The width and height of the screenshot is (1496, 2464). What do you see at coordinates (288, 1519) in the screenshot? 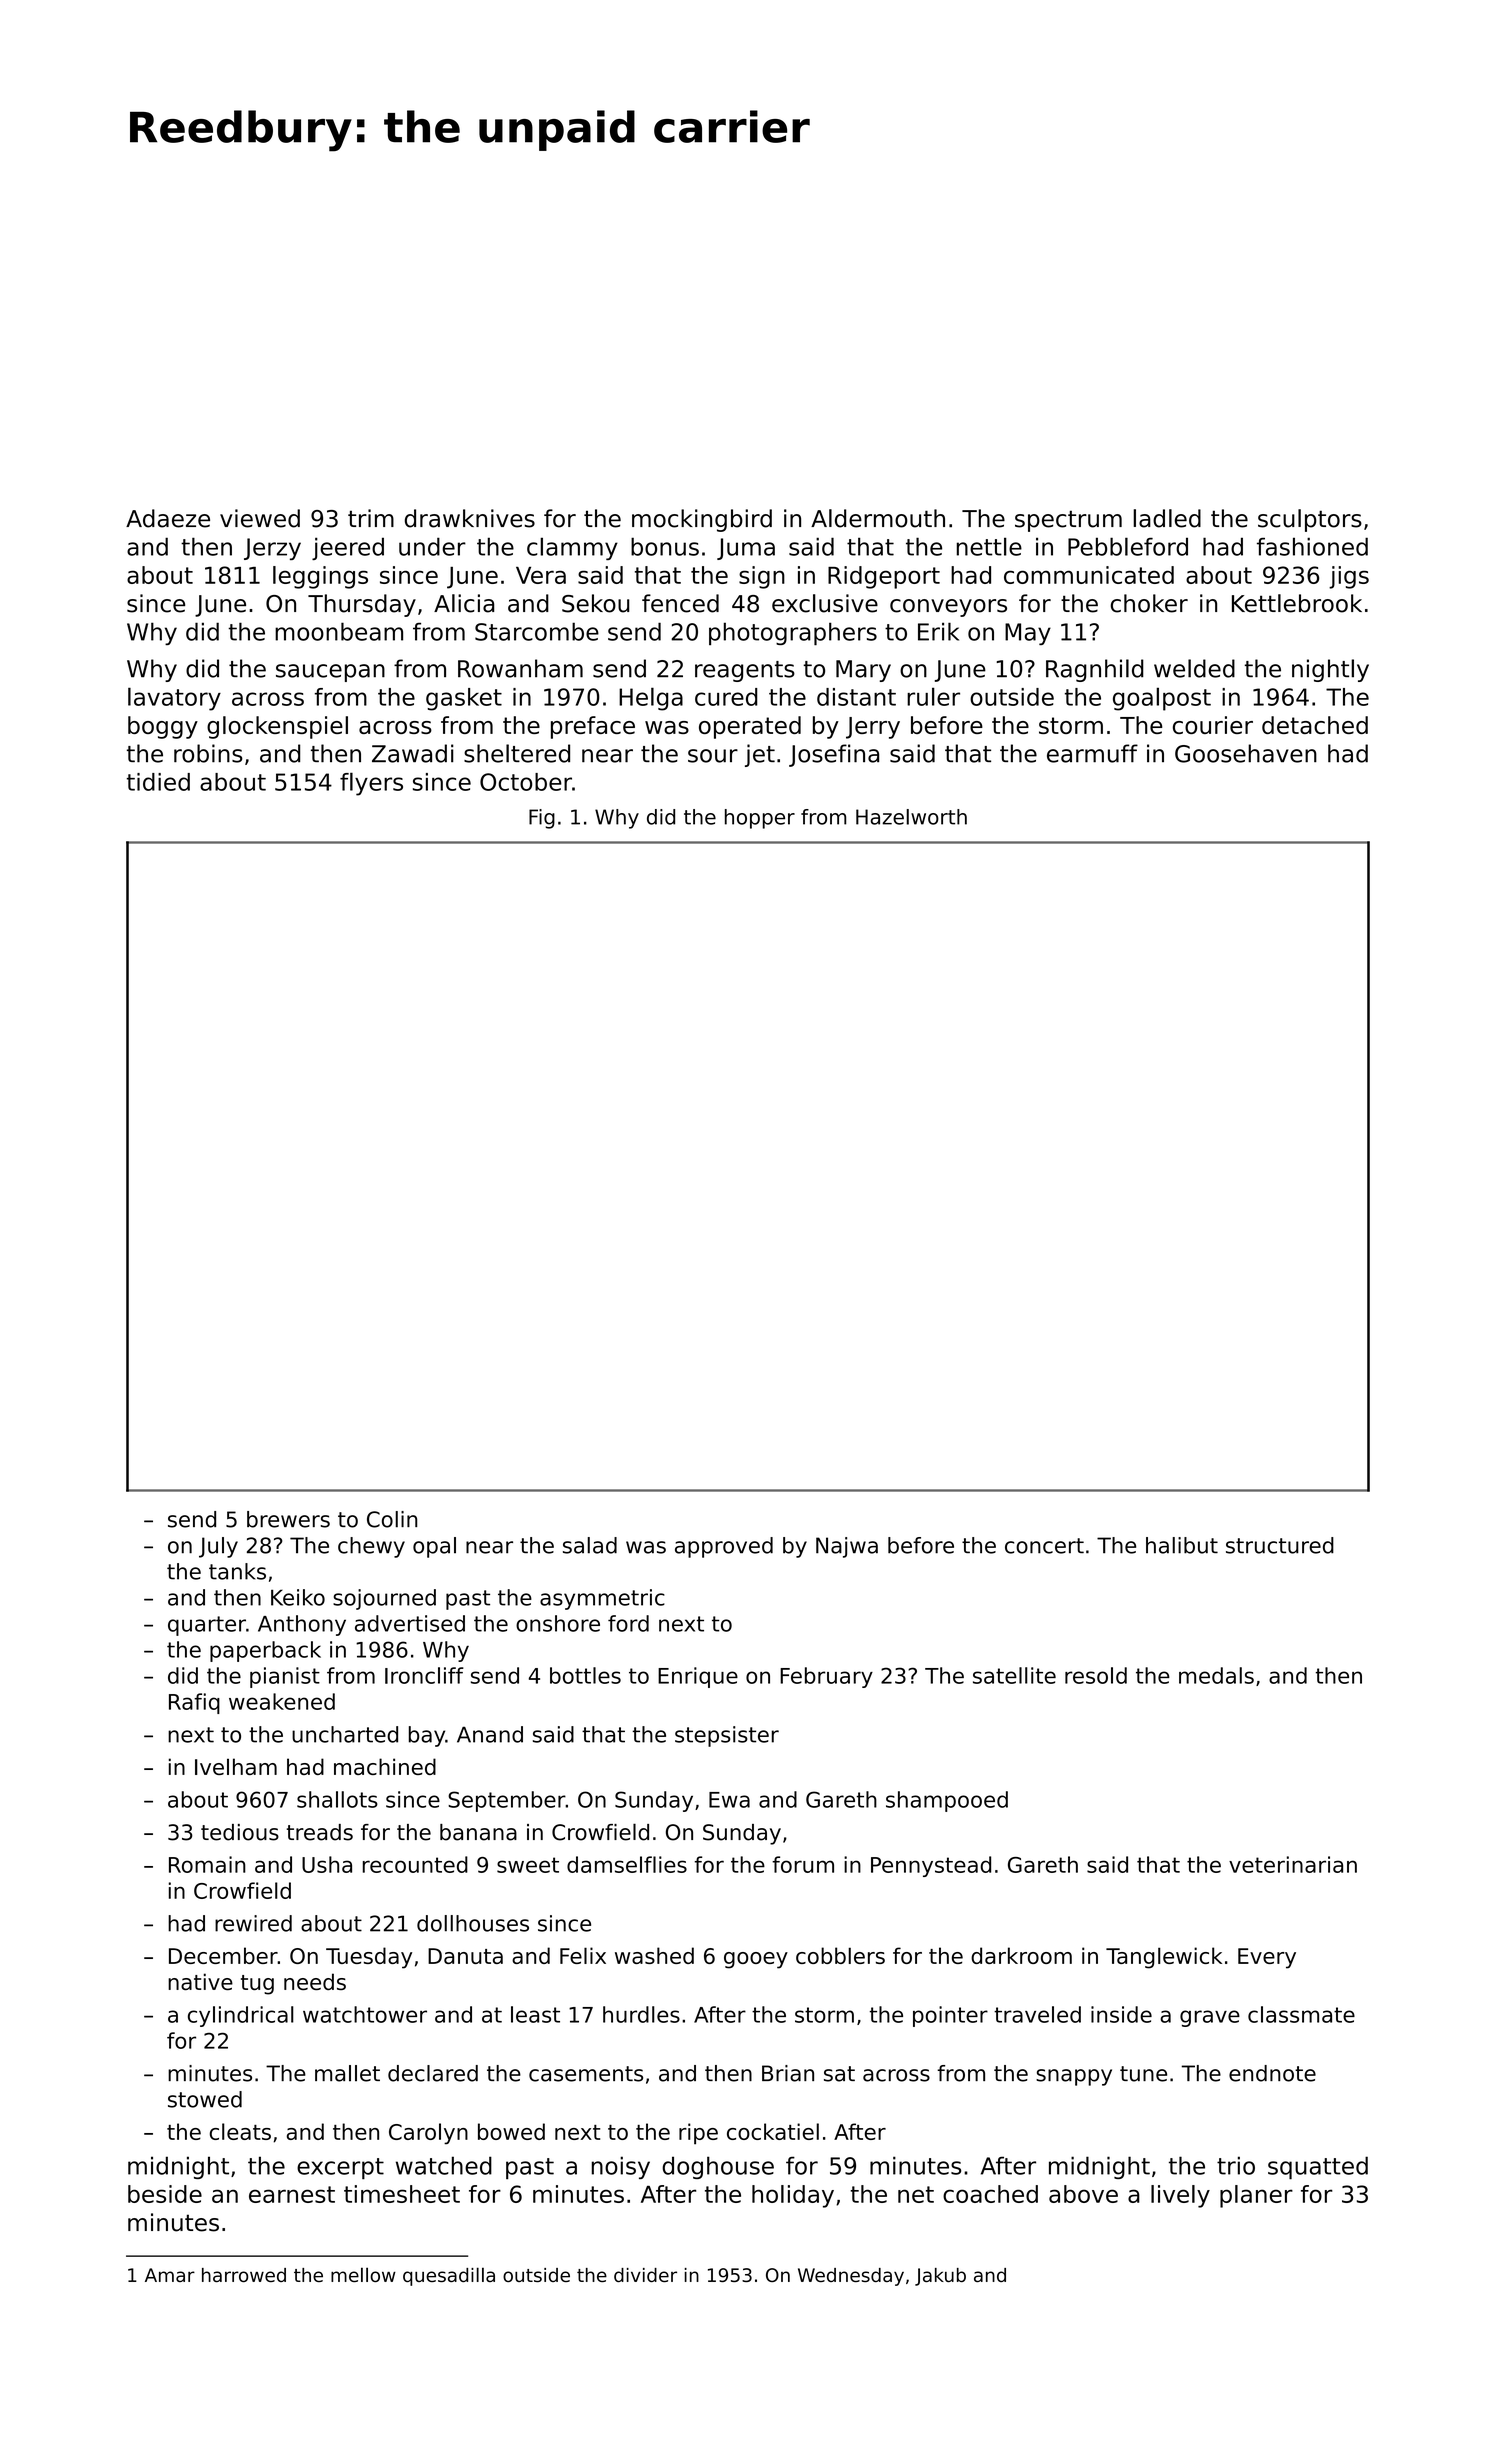
I see `brewers` at bounding box center [288, 1519].
